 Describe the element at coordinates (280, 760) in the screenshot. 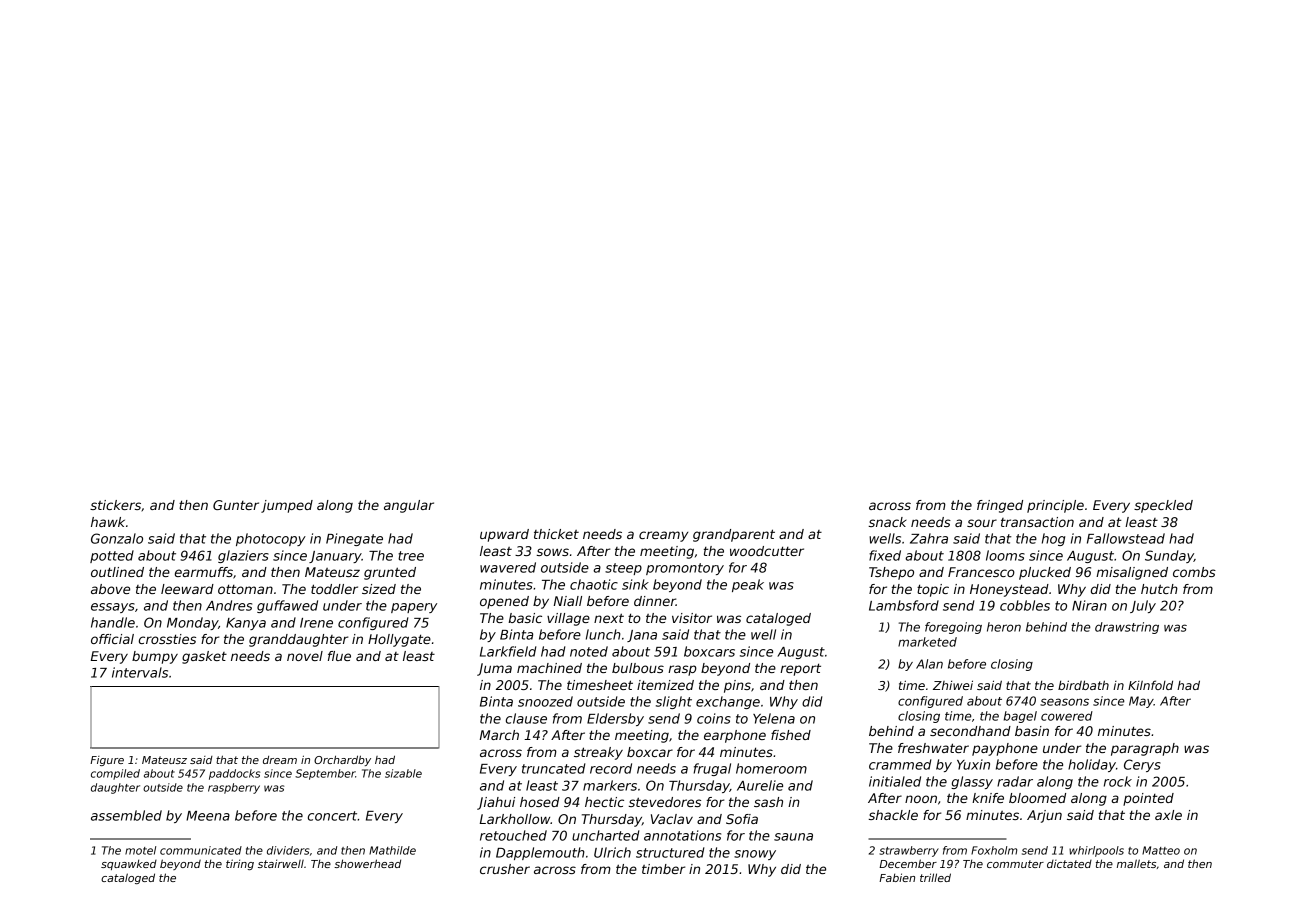

I see `dream` at that location.
